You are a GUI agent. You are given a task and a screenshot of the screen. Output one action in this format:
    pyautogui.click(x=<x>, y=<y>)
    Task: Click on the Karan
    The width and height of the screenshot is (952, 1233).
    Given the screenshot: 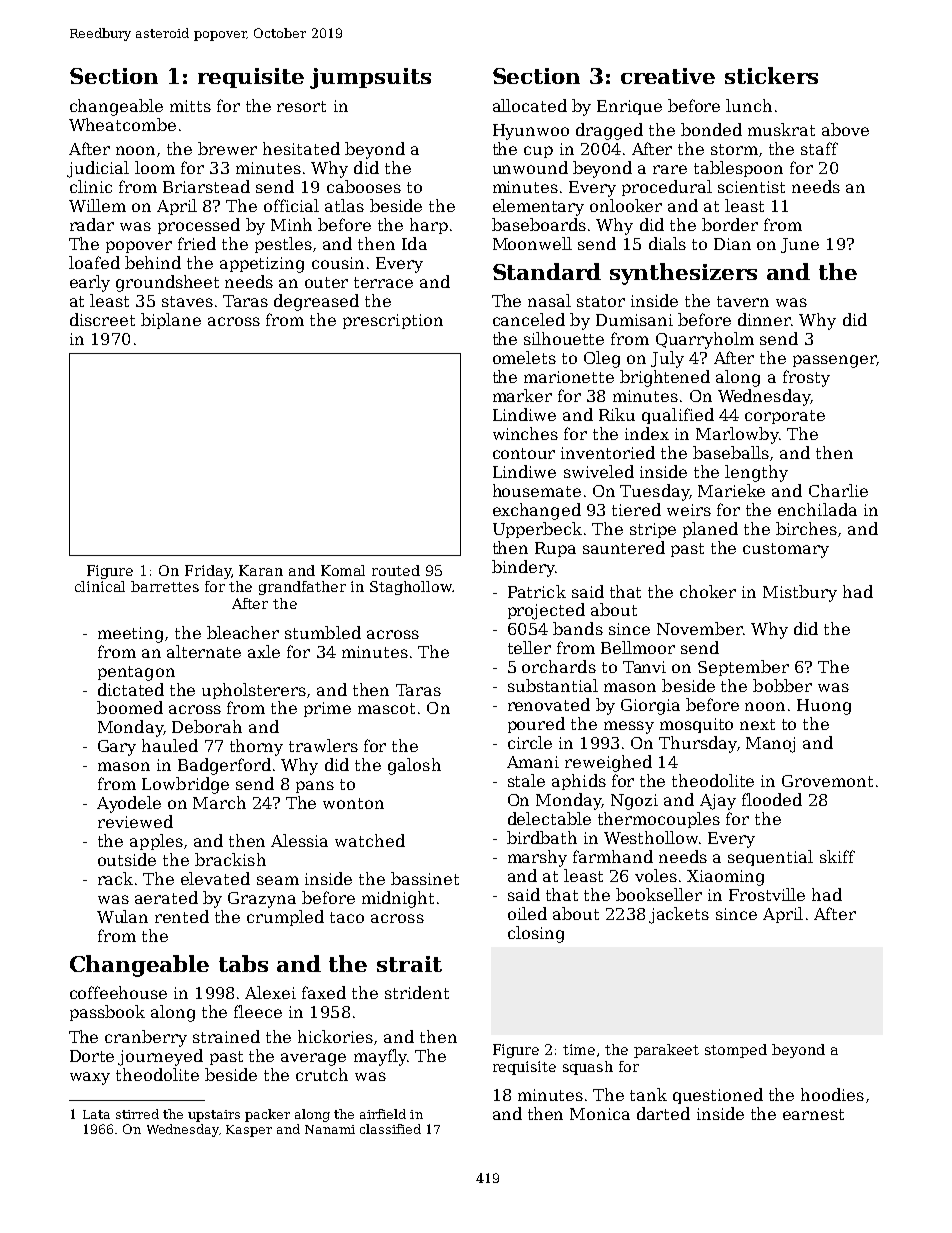 What is the action you would take?
    pyautogui.click(x=261, y=570)
